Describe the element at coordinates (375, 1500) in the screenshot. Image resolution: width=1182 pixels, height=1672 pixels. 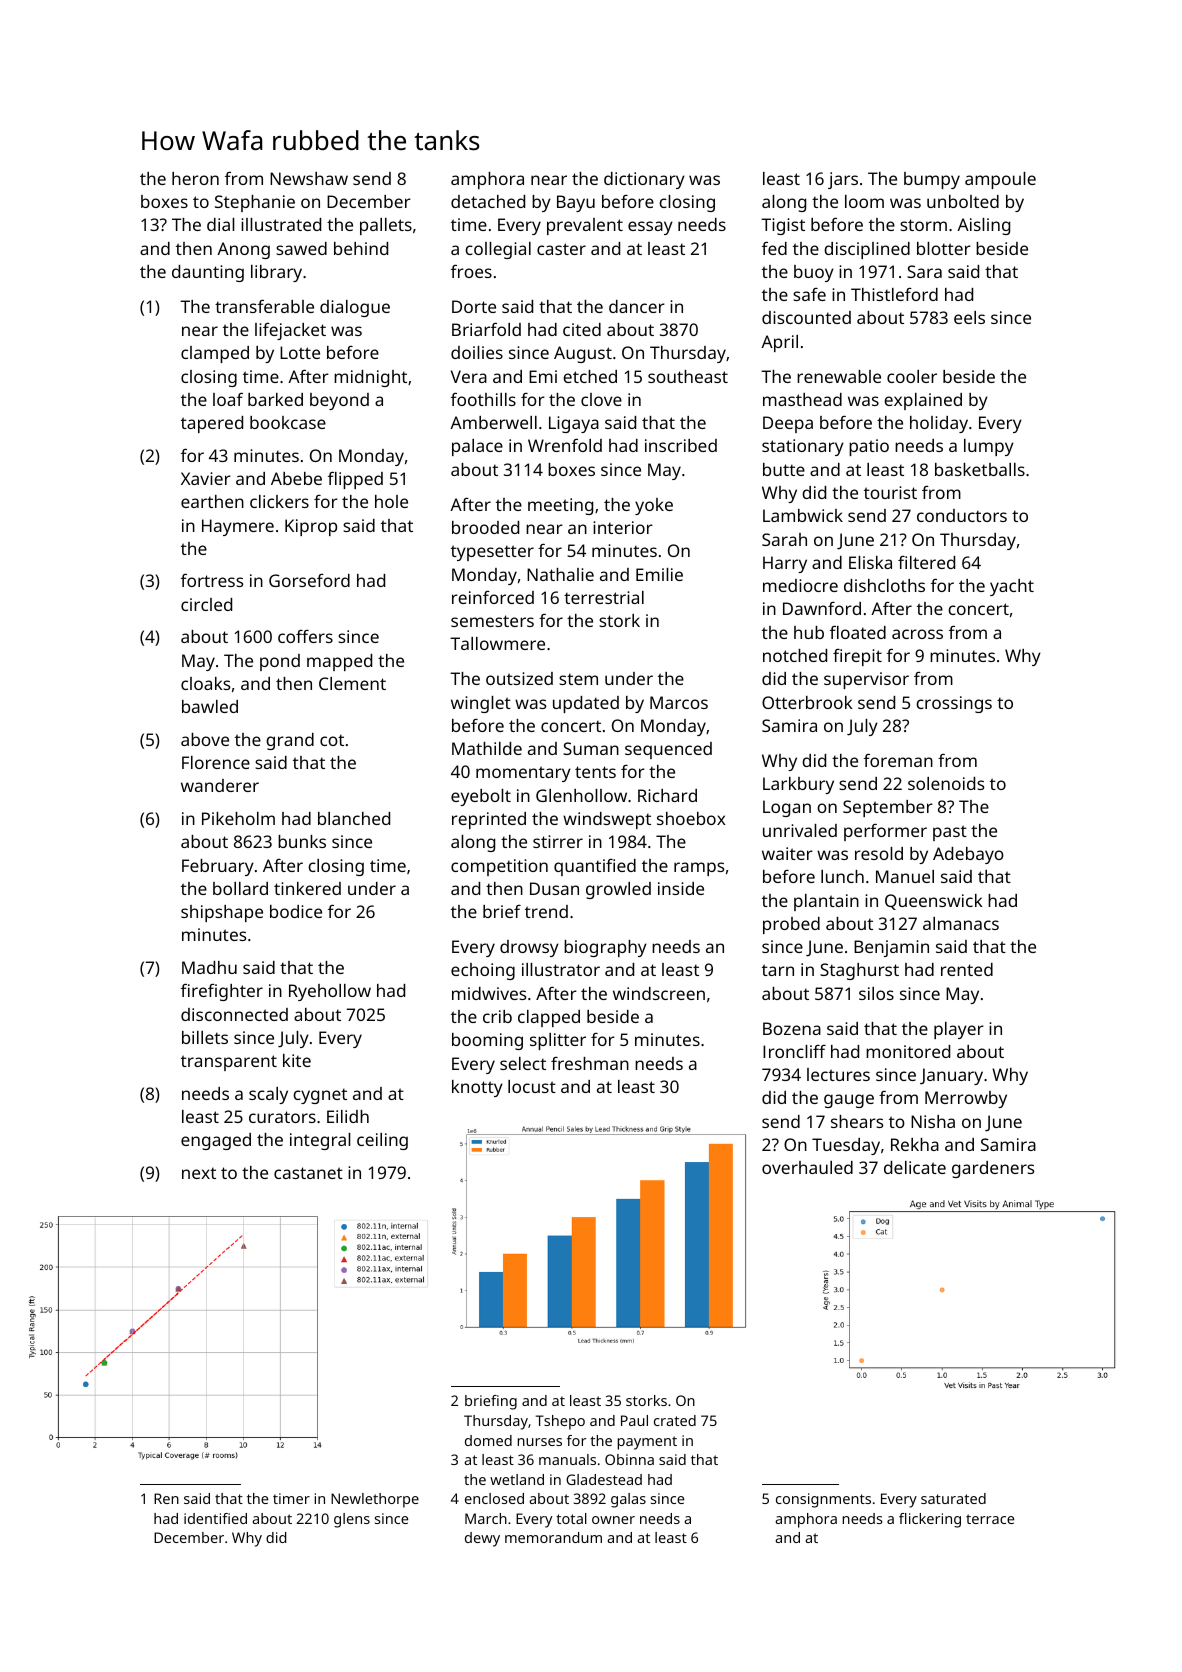
I see `Newlethorpe` at that location.
